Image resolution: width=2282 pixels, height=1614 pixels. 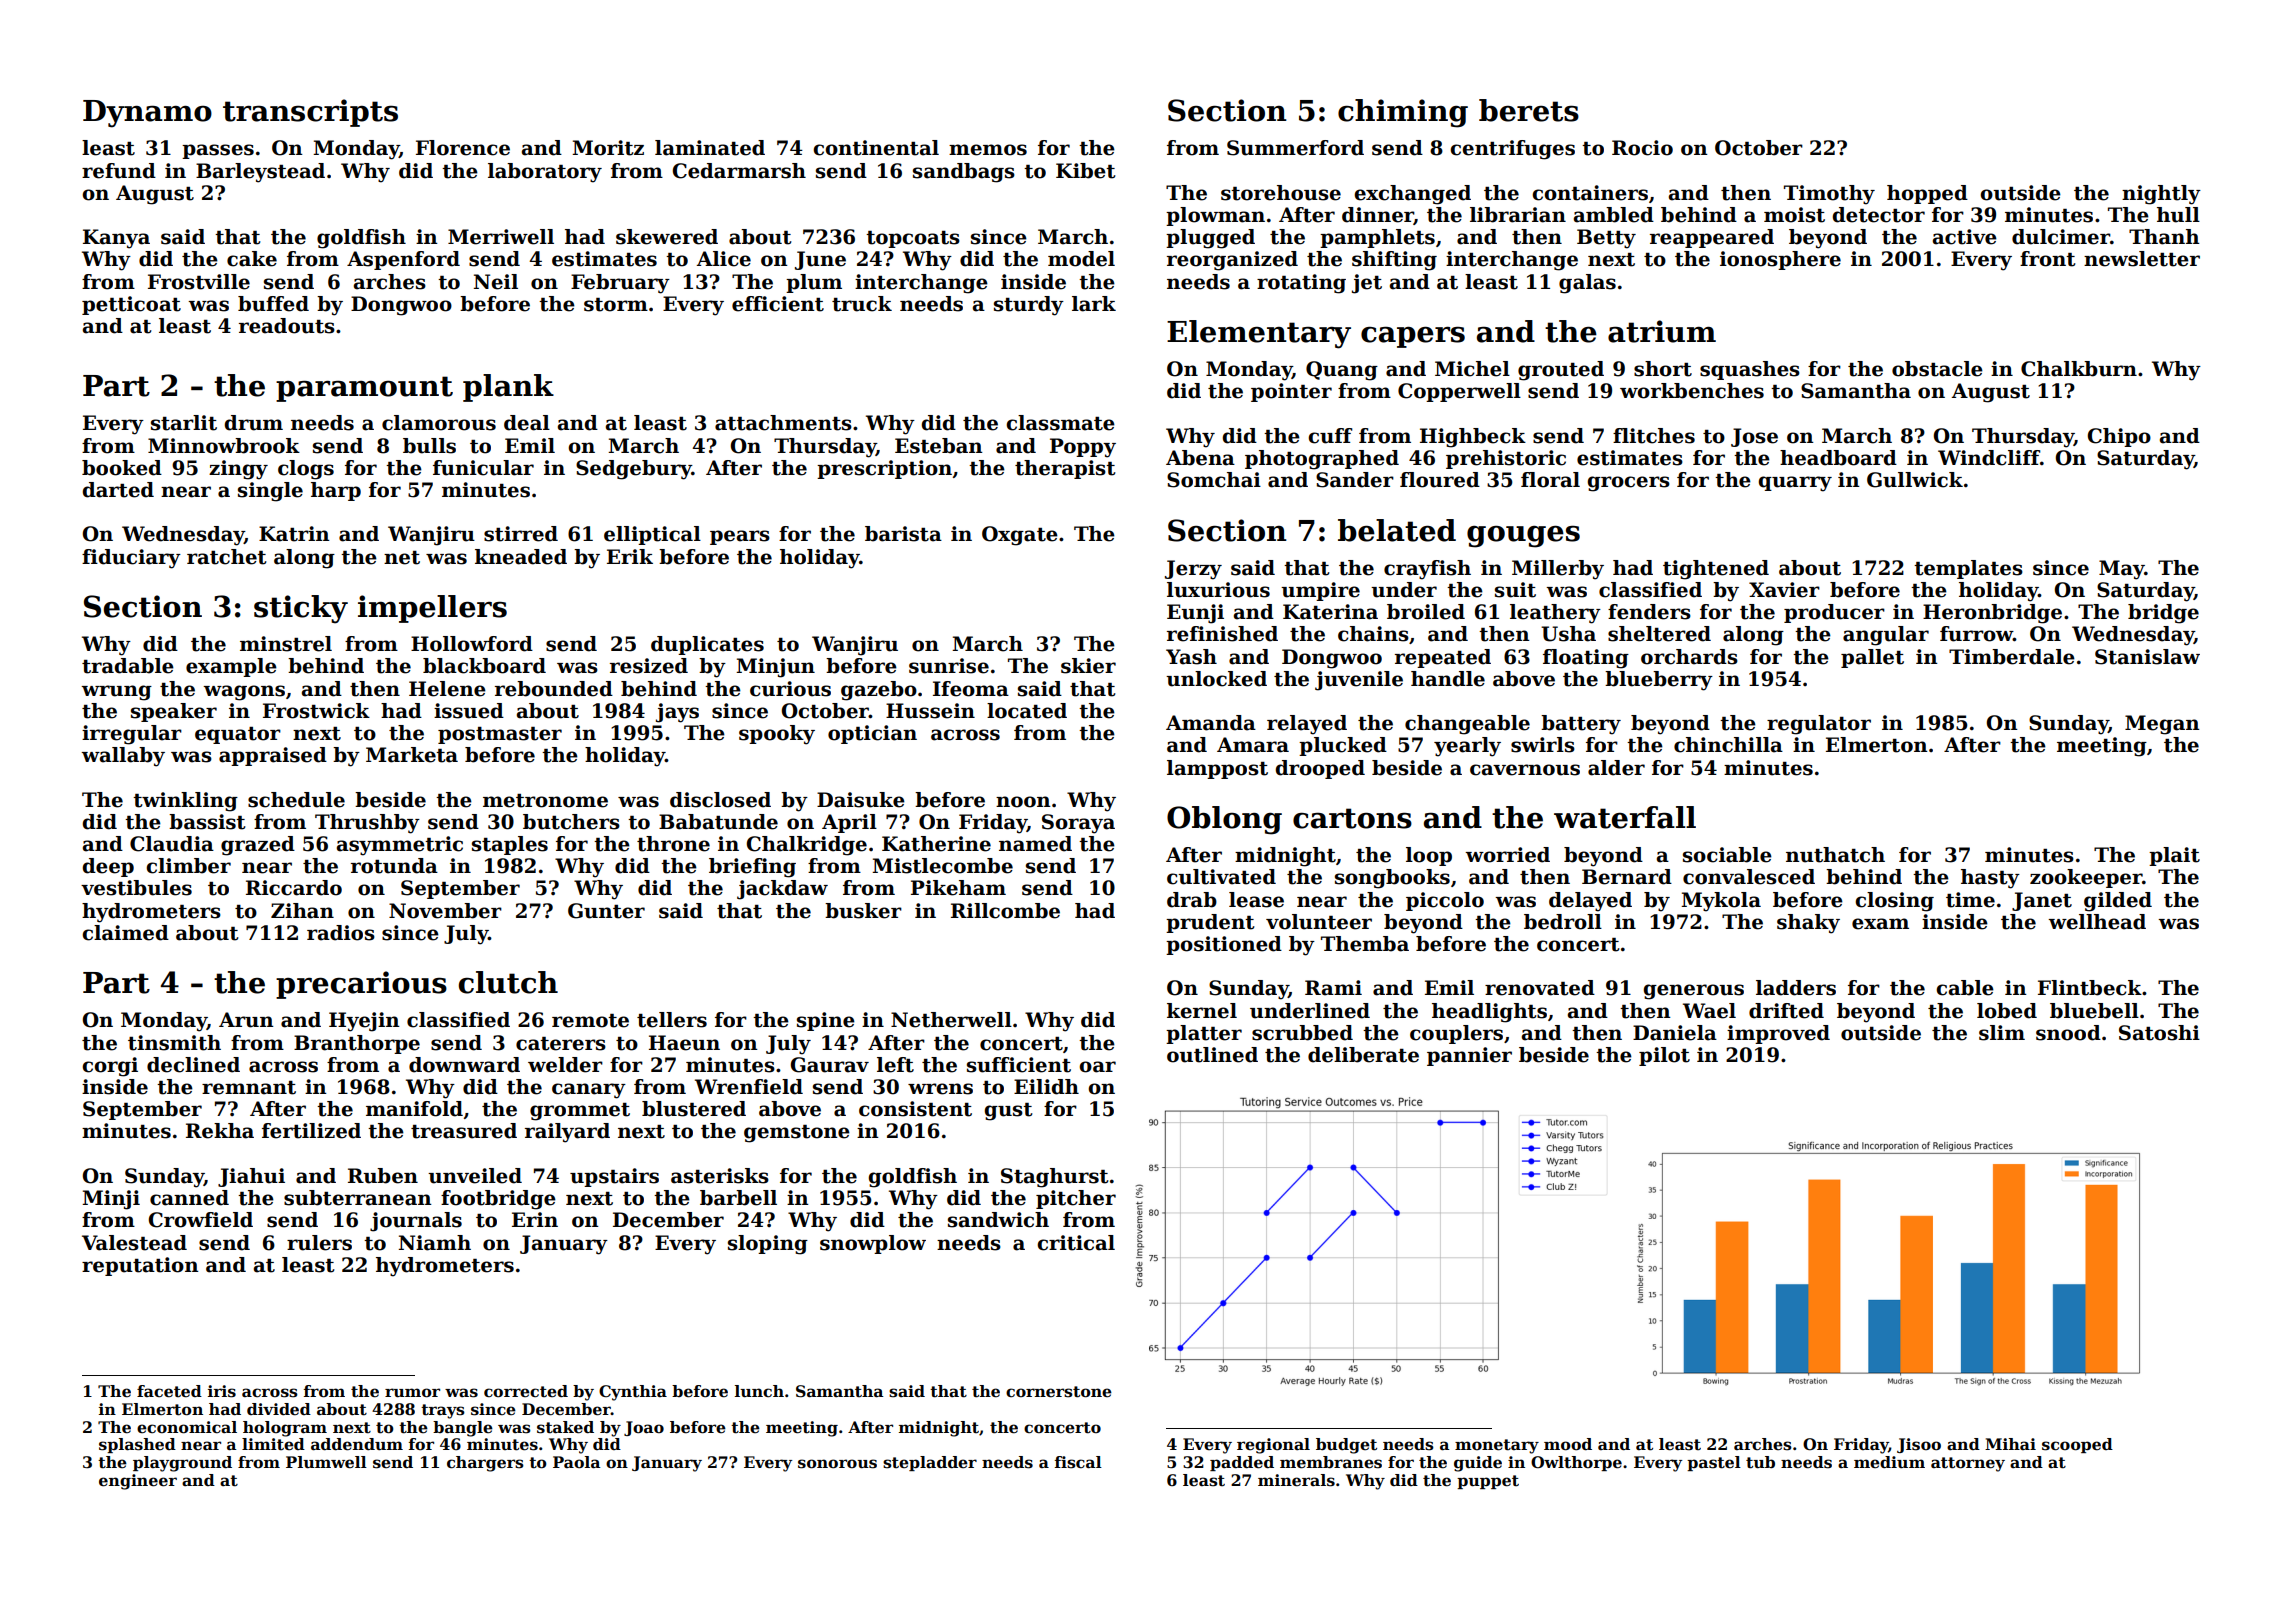 What do you see at coordinates (1529, 110) in the screenshot?
I see `berets` at bounding box center [1529, 110].
